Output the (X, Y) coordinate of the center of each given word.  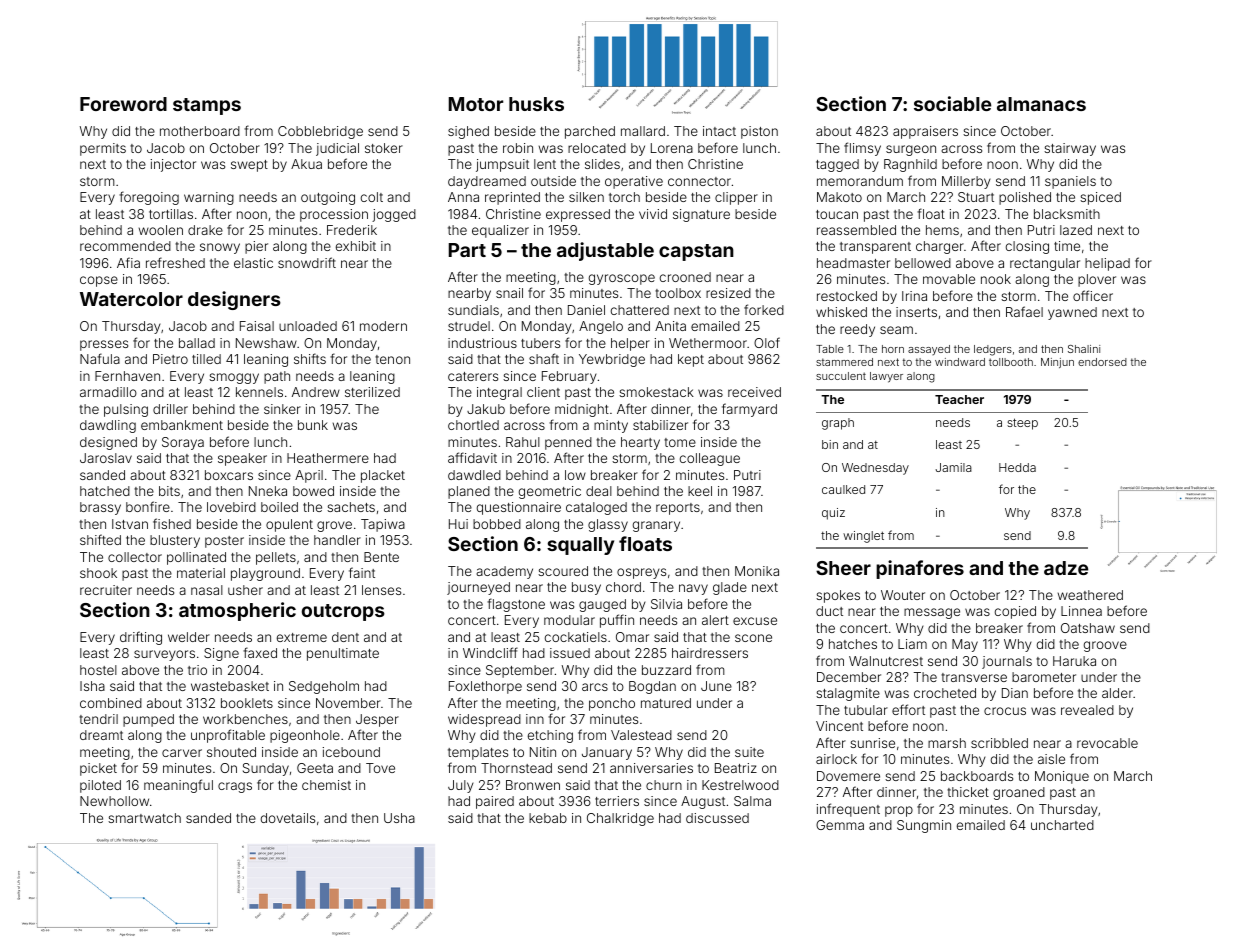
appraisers (925, 132)
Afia (128, 262)
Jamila (953, 467)
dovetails (288, 818)
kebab (548, 818)
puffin (617, 621)
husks (536, 104)
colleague (710, 459)
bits (169, 491)
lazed (1076, 230)
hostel (98, 670)
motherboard (200, 131)
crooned (685, 277)
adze (1066, 568)
